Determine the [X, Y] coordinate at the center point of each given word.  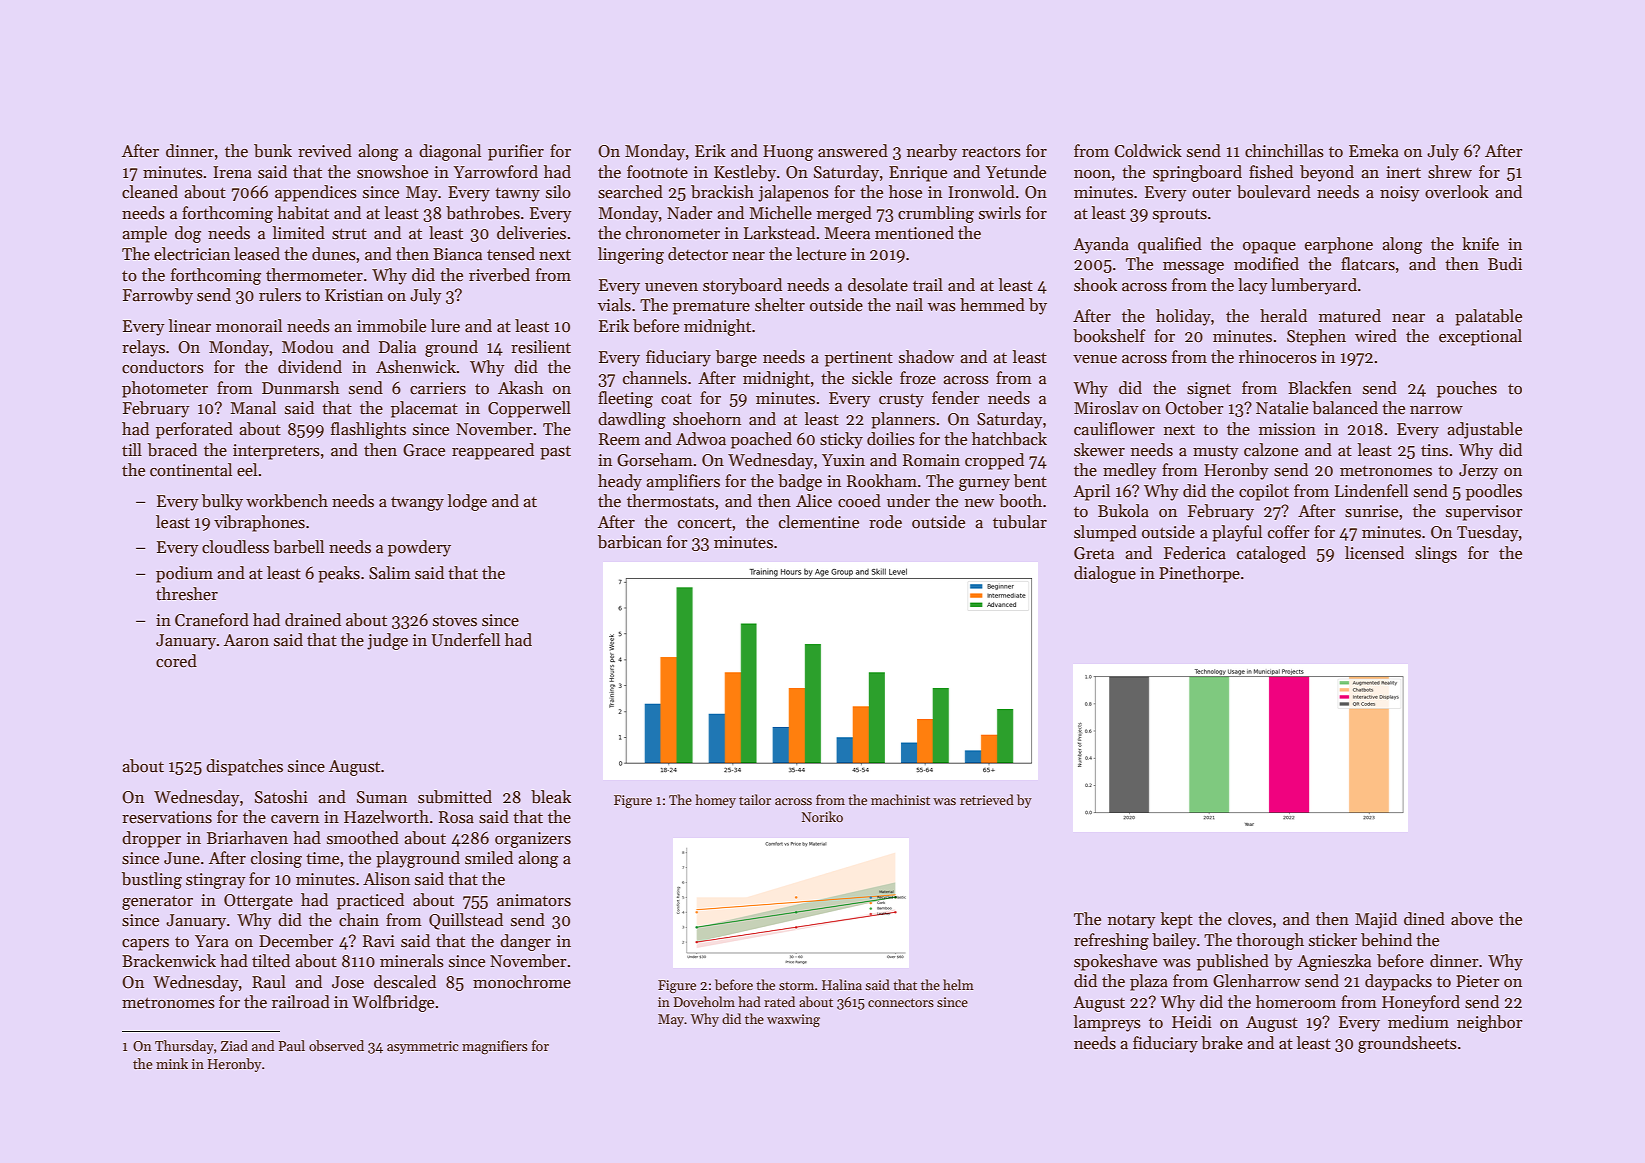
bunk [273, 151]
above [1472, 919]
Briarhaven [247, 838]
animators [534, 900]
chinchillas [1284, 151]
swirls [1000, 213]
